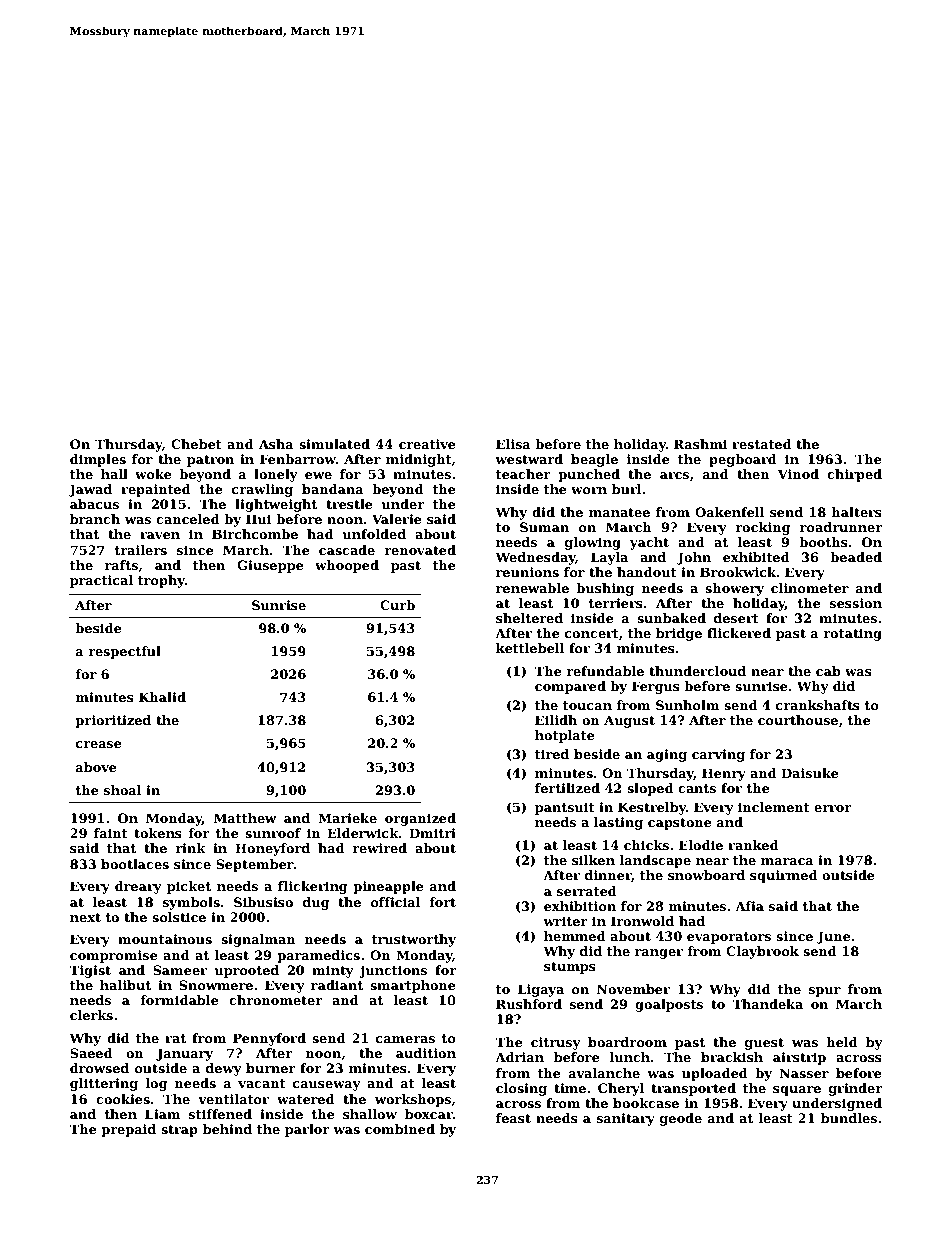 This image has height=1233, width=952. I want to click on Eilidh, so click(556, 720).
